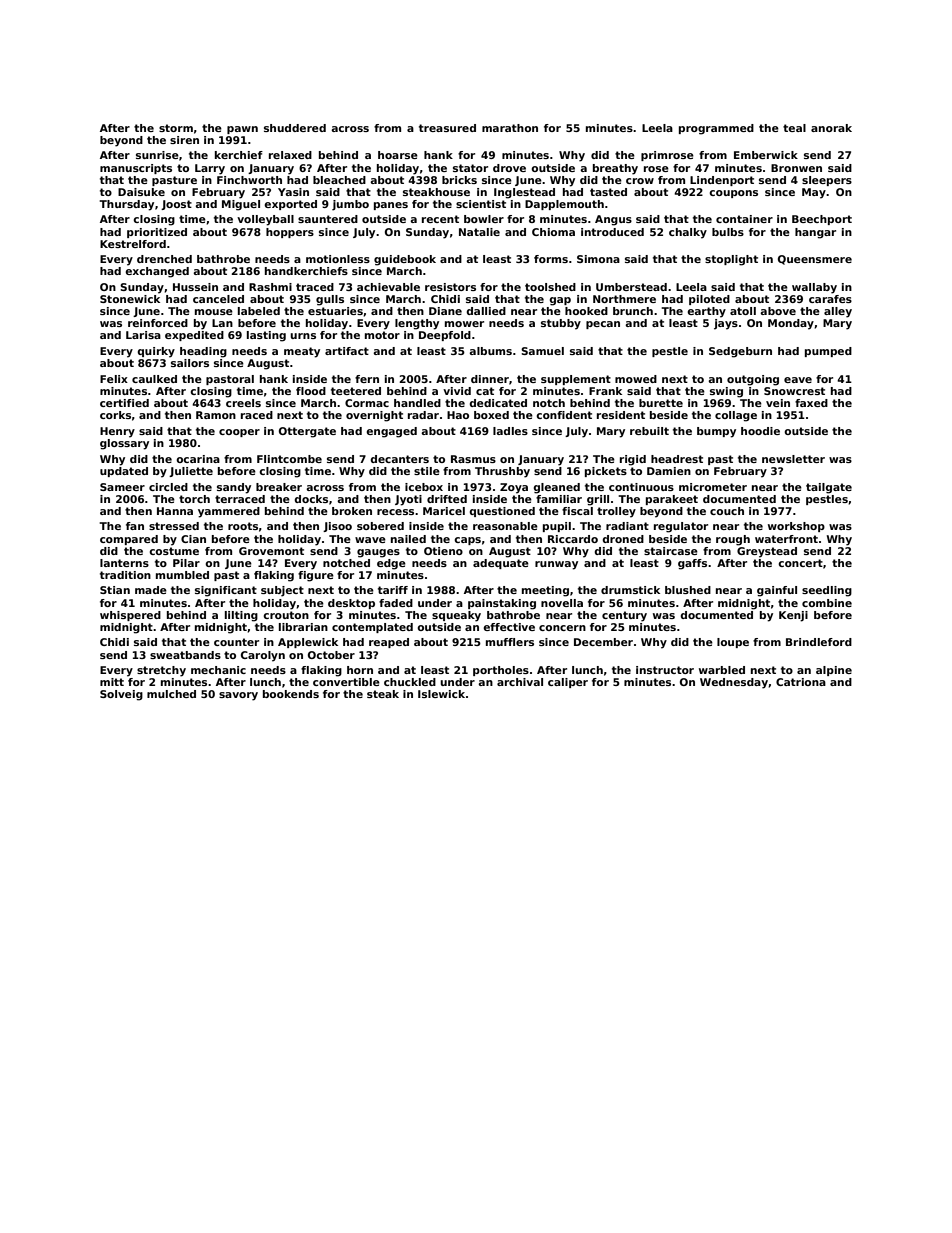 The image size is (952, 1233). Describe the element at coordinates (490, 379) in the document. I see `dinner` at that location.
